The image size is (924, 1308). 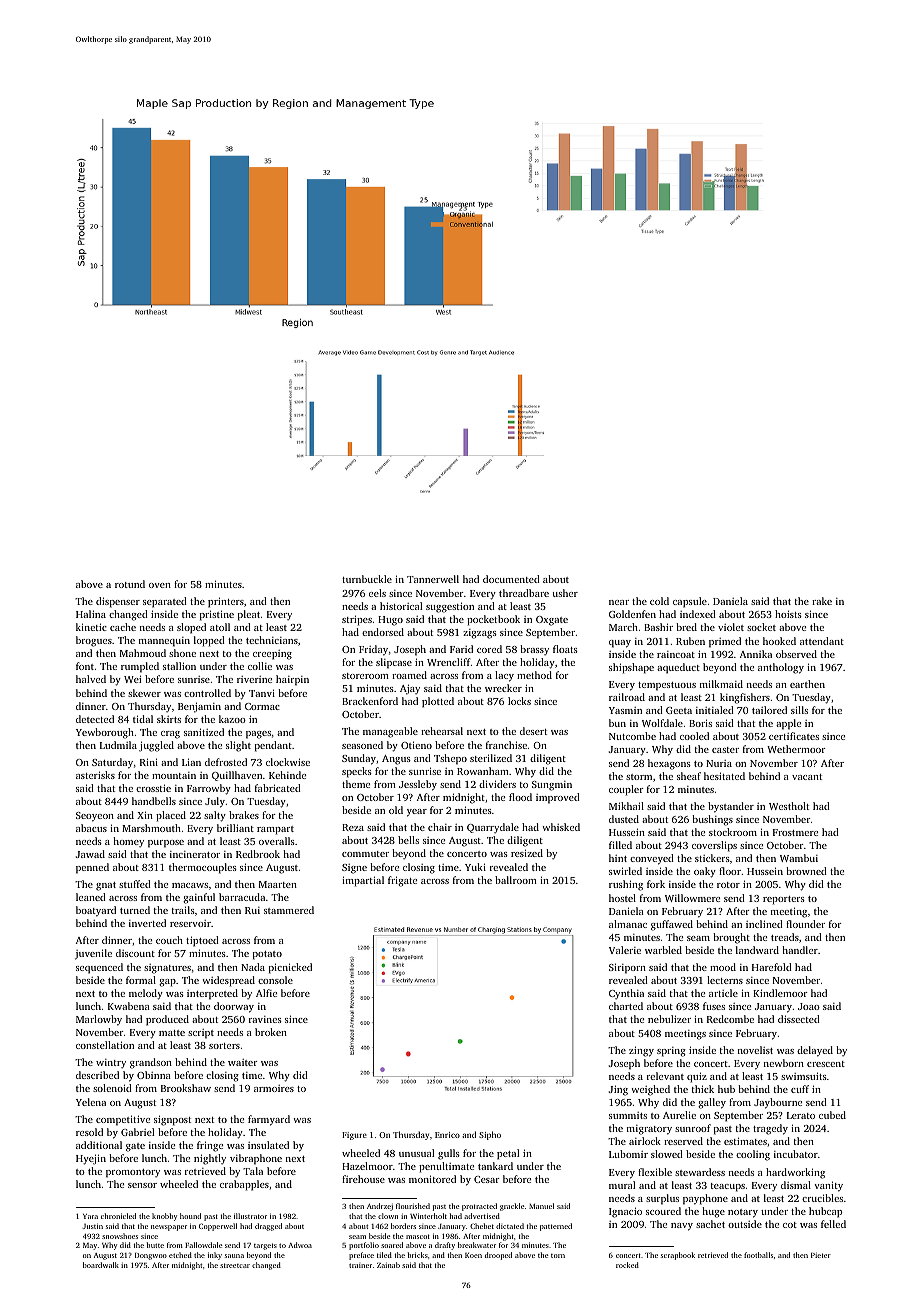 What do you see at coordinates (413, 1206) in the document?
I see `flourished` at bounding box center [413, 1206].
